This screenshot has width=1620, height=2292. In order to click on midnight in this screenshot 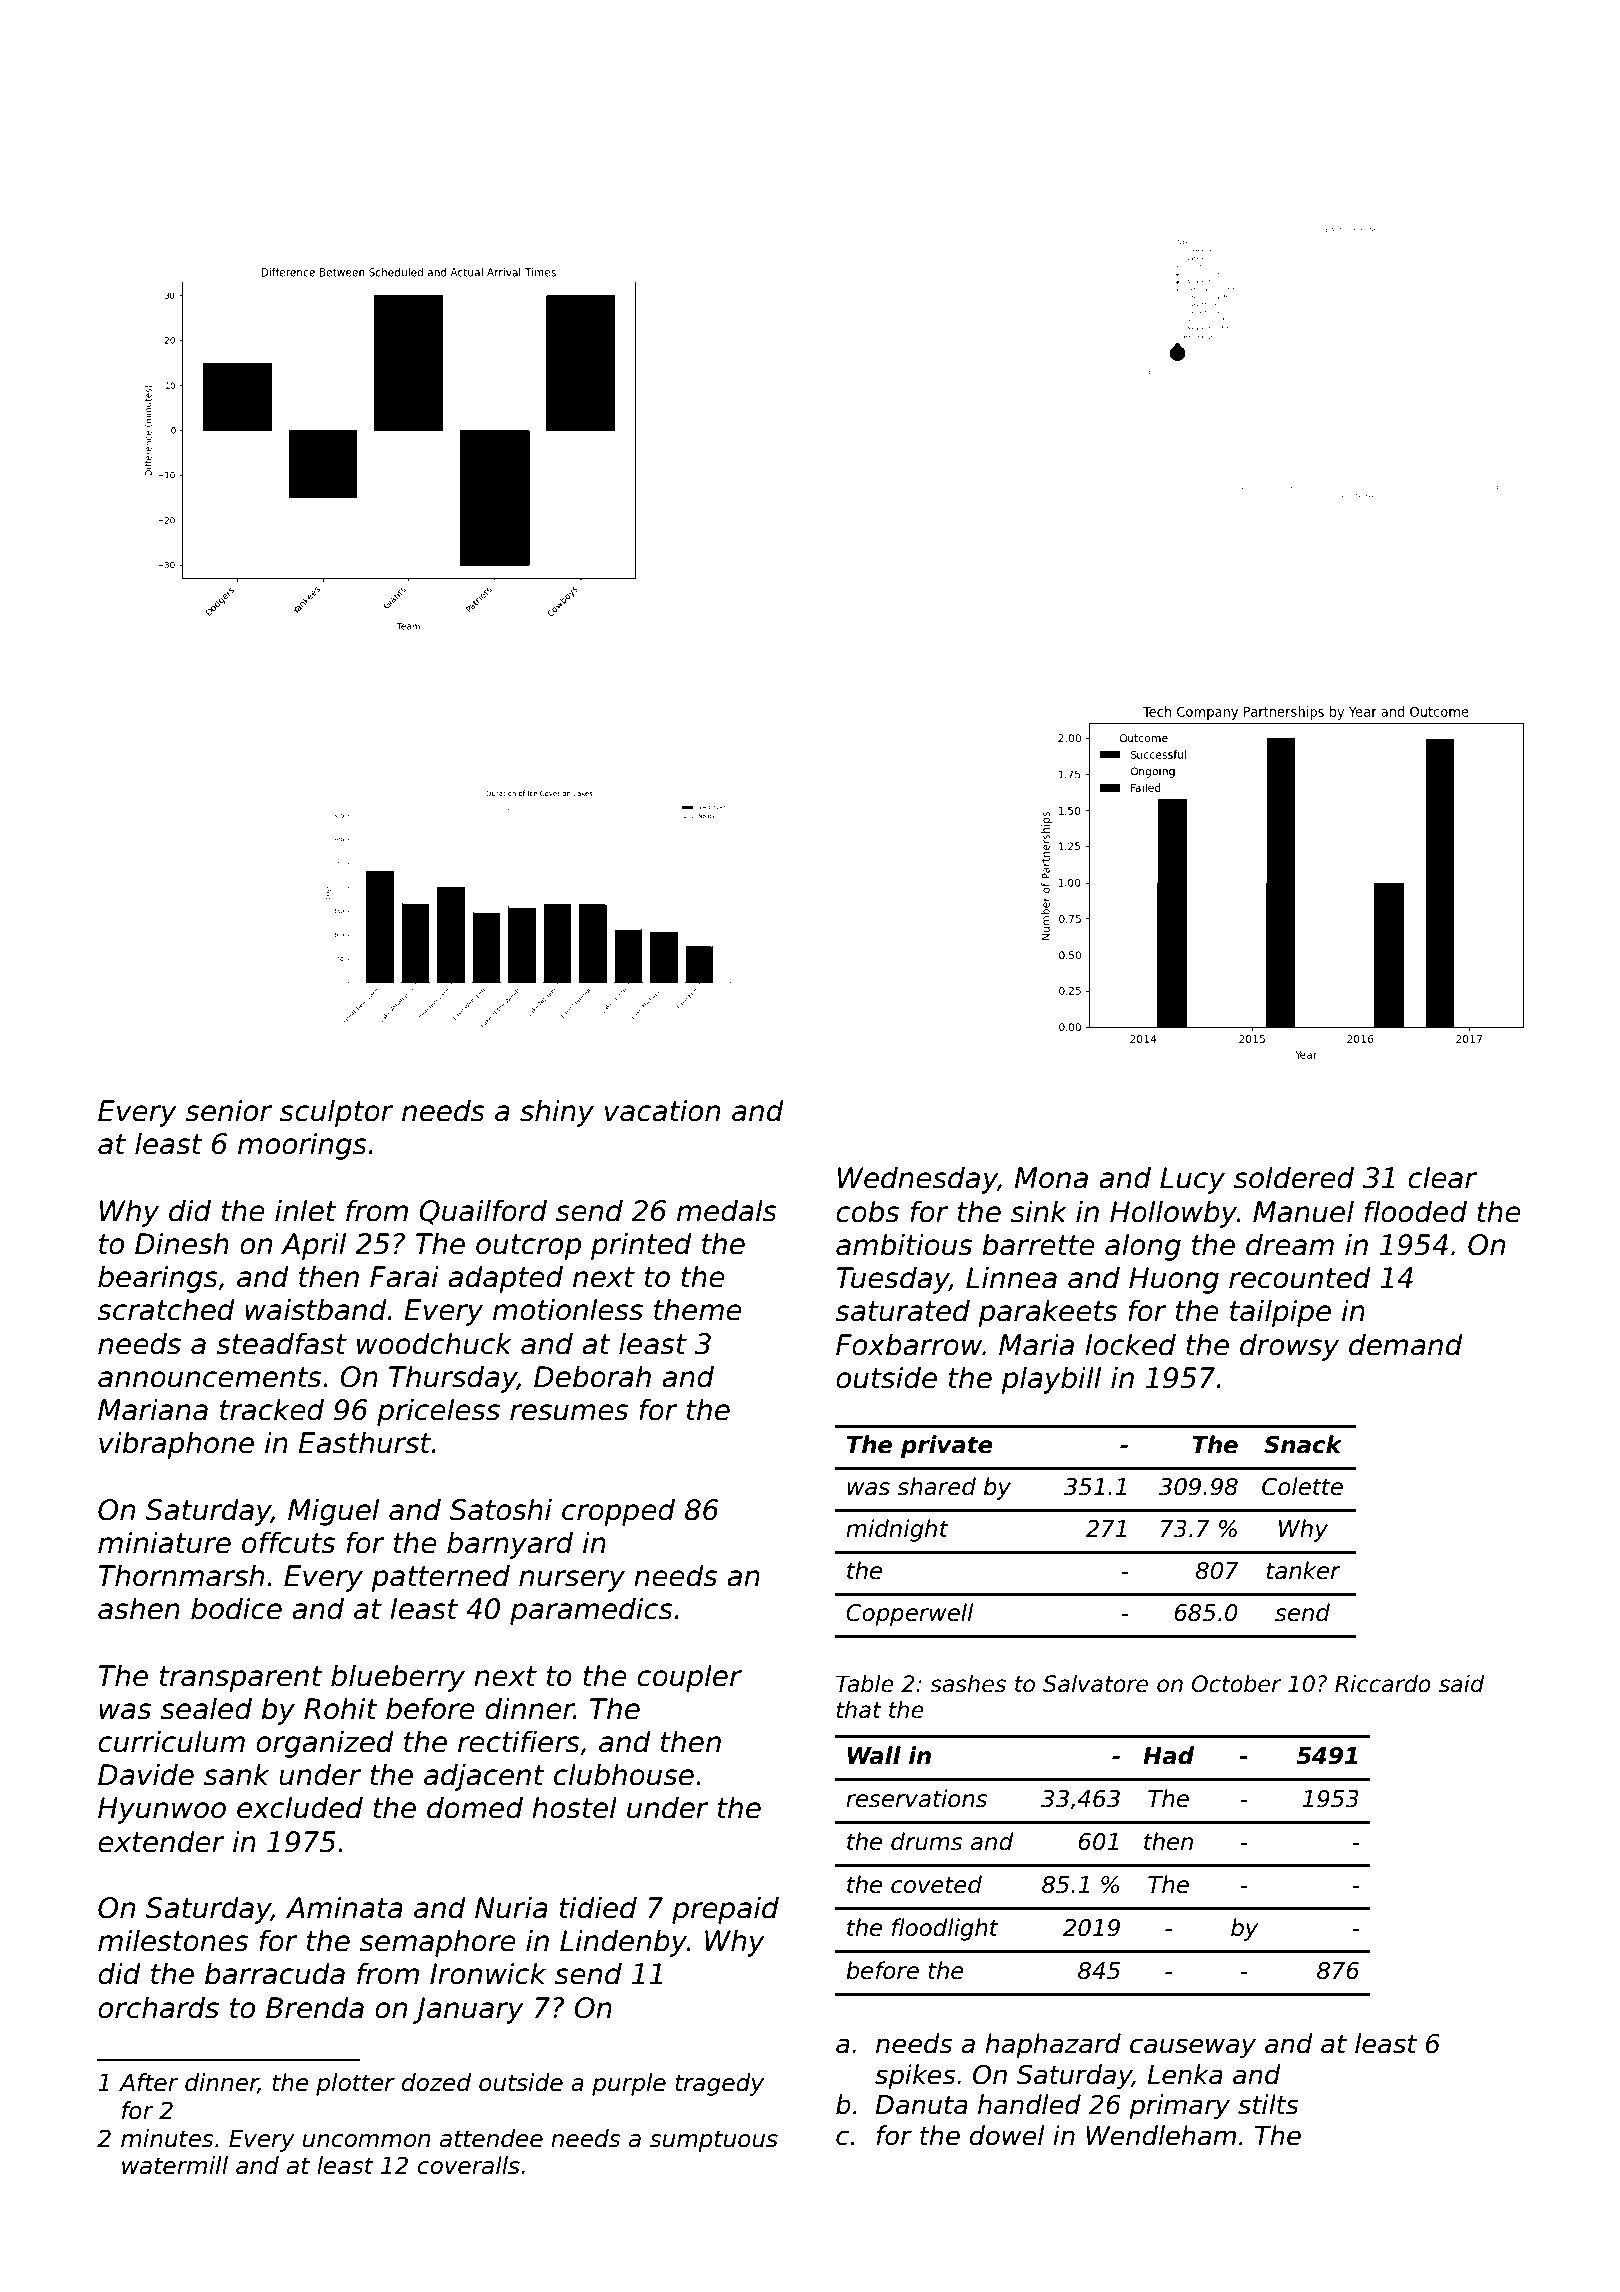, I will do `click(897, 1530)`.
